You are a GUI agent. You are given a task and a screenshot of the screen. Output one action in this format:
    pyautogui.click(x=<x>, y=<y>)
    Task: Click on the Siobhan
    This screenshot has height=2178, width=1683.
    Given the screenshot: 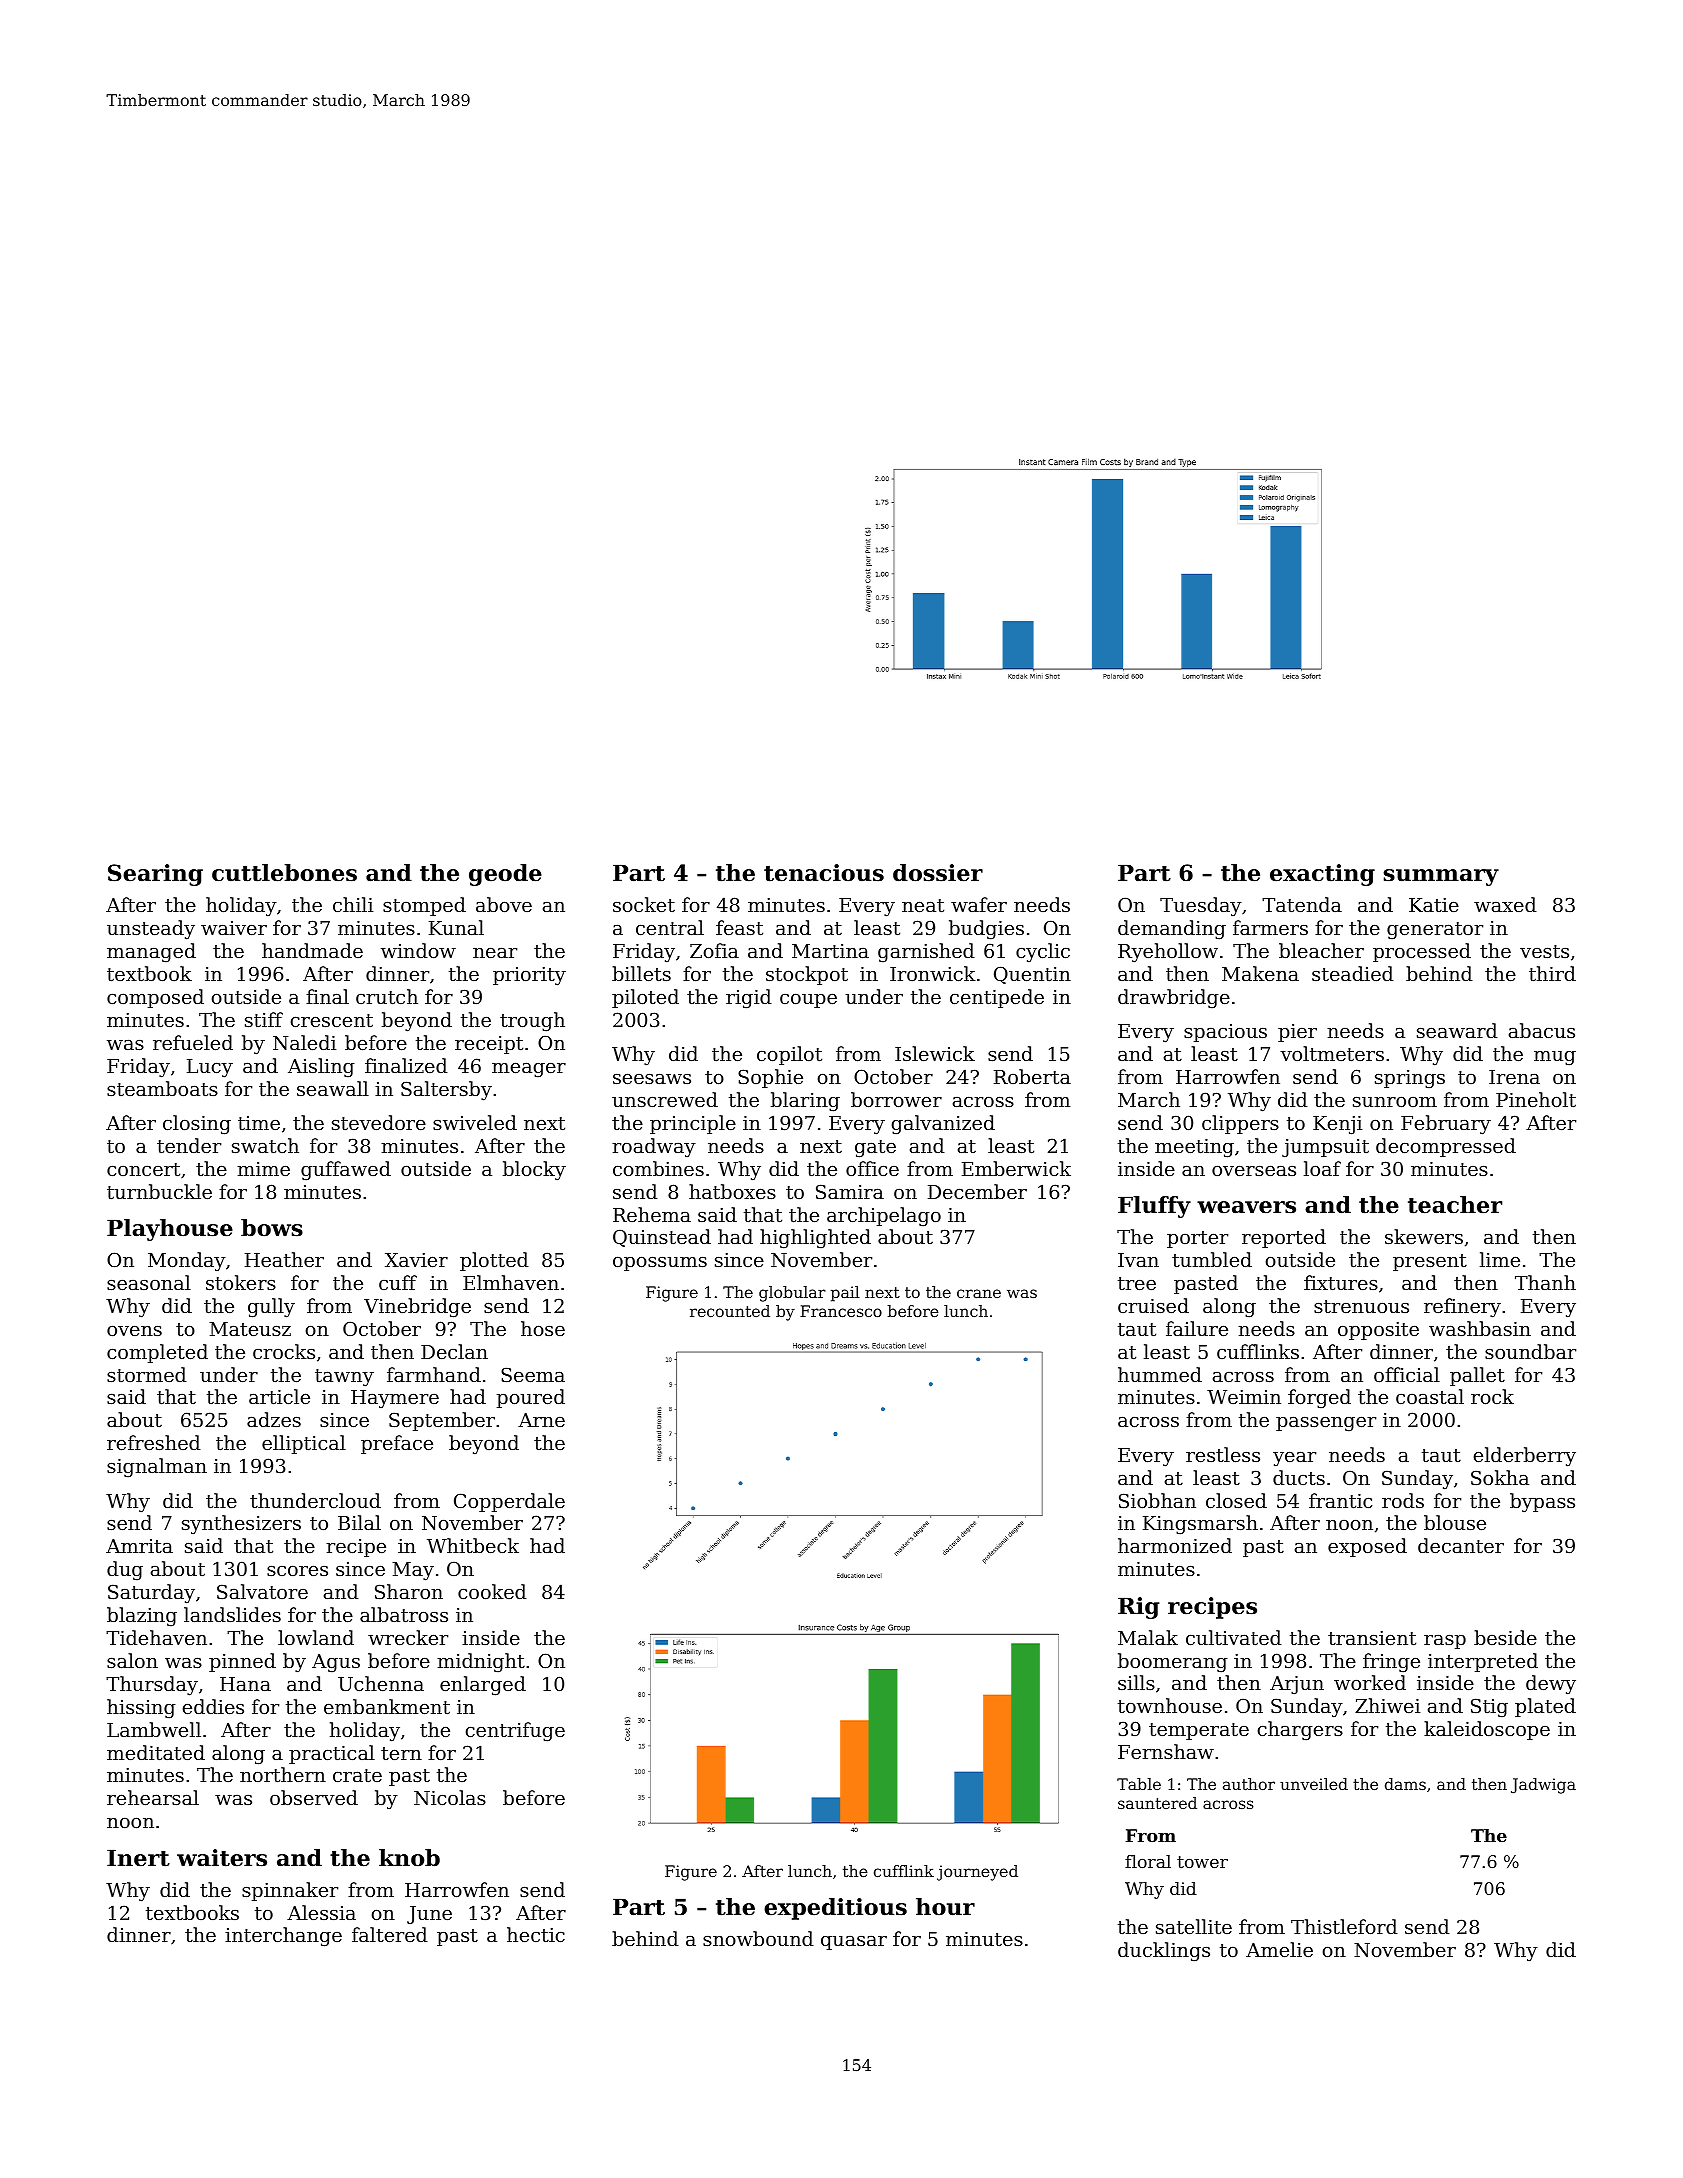 What is the action you would take?
    pyautogui.click(x=1157, y=1500)
